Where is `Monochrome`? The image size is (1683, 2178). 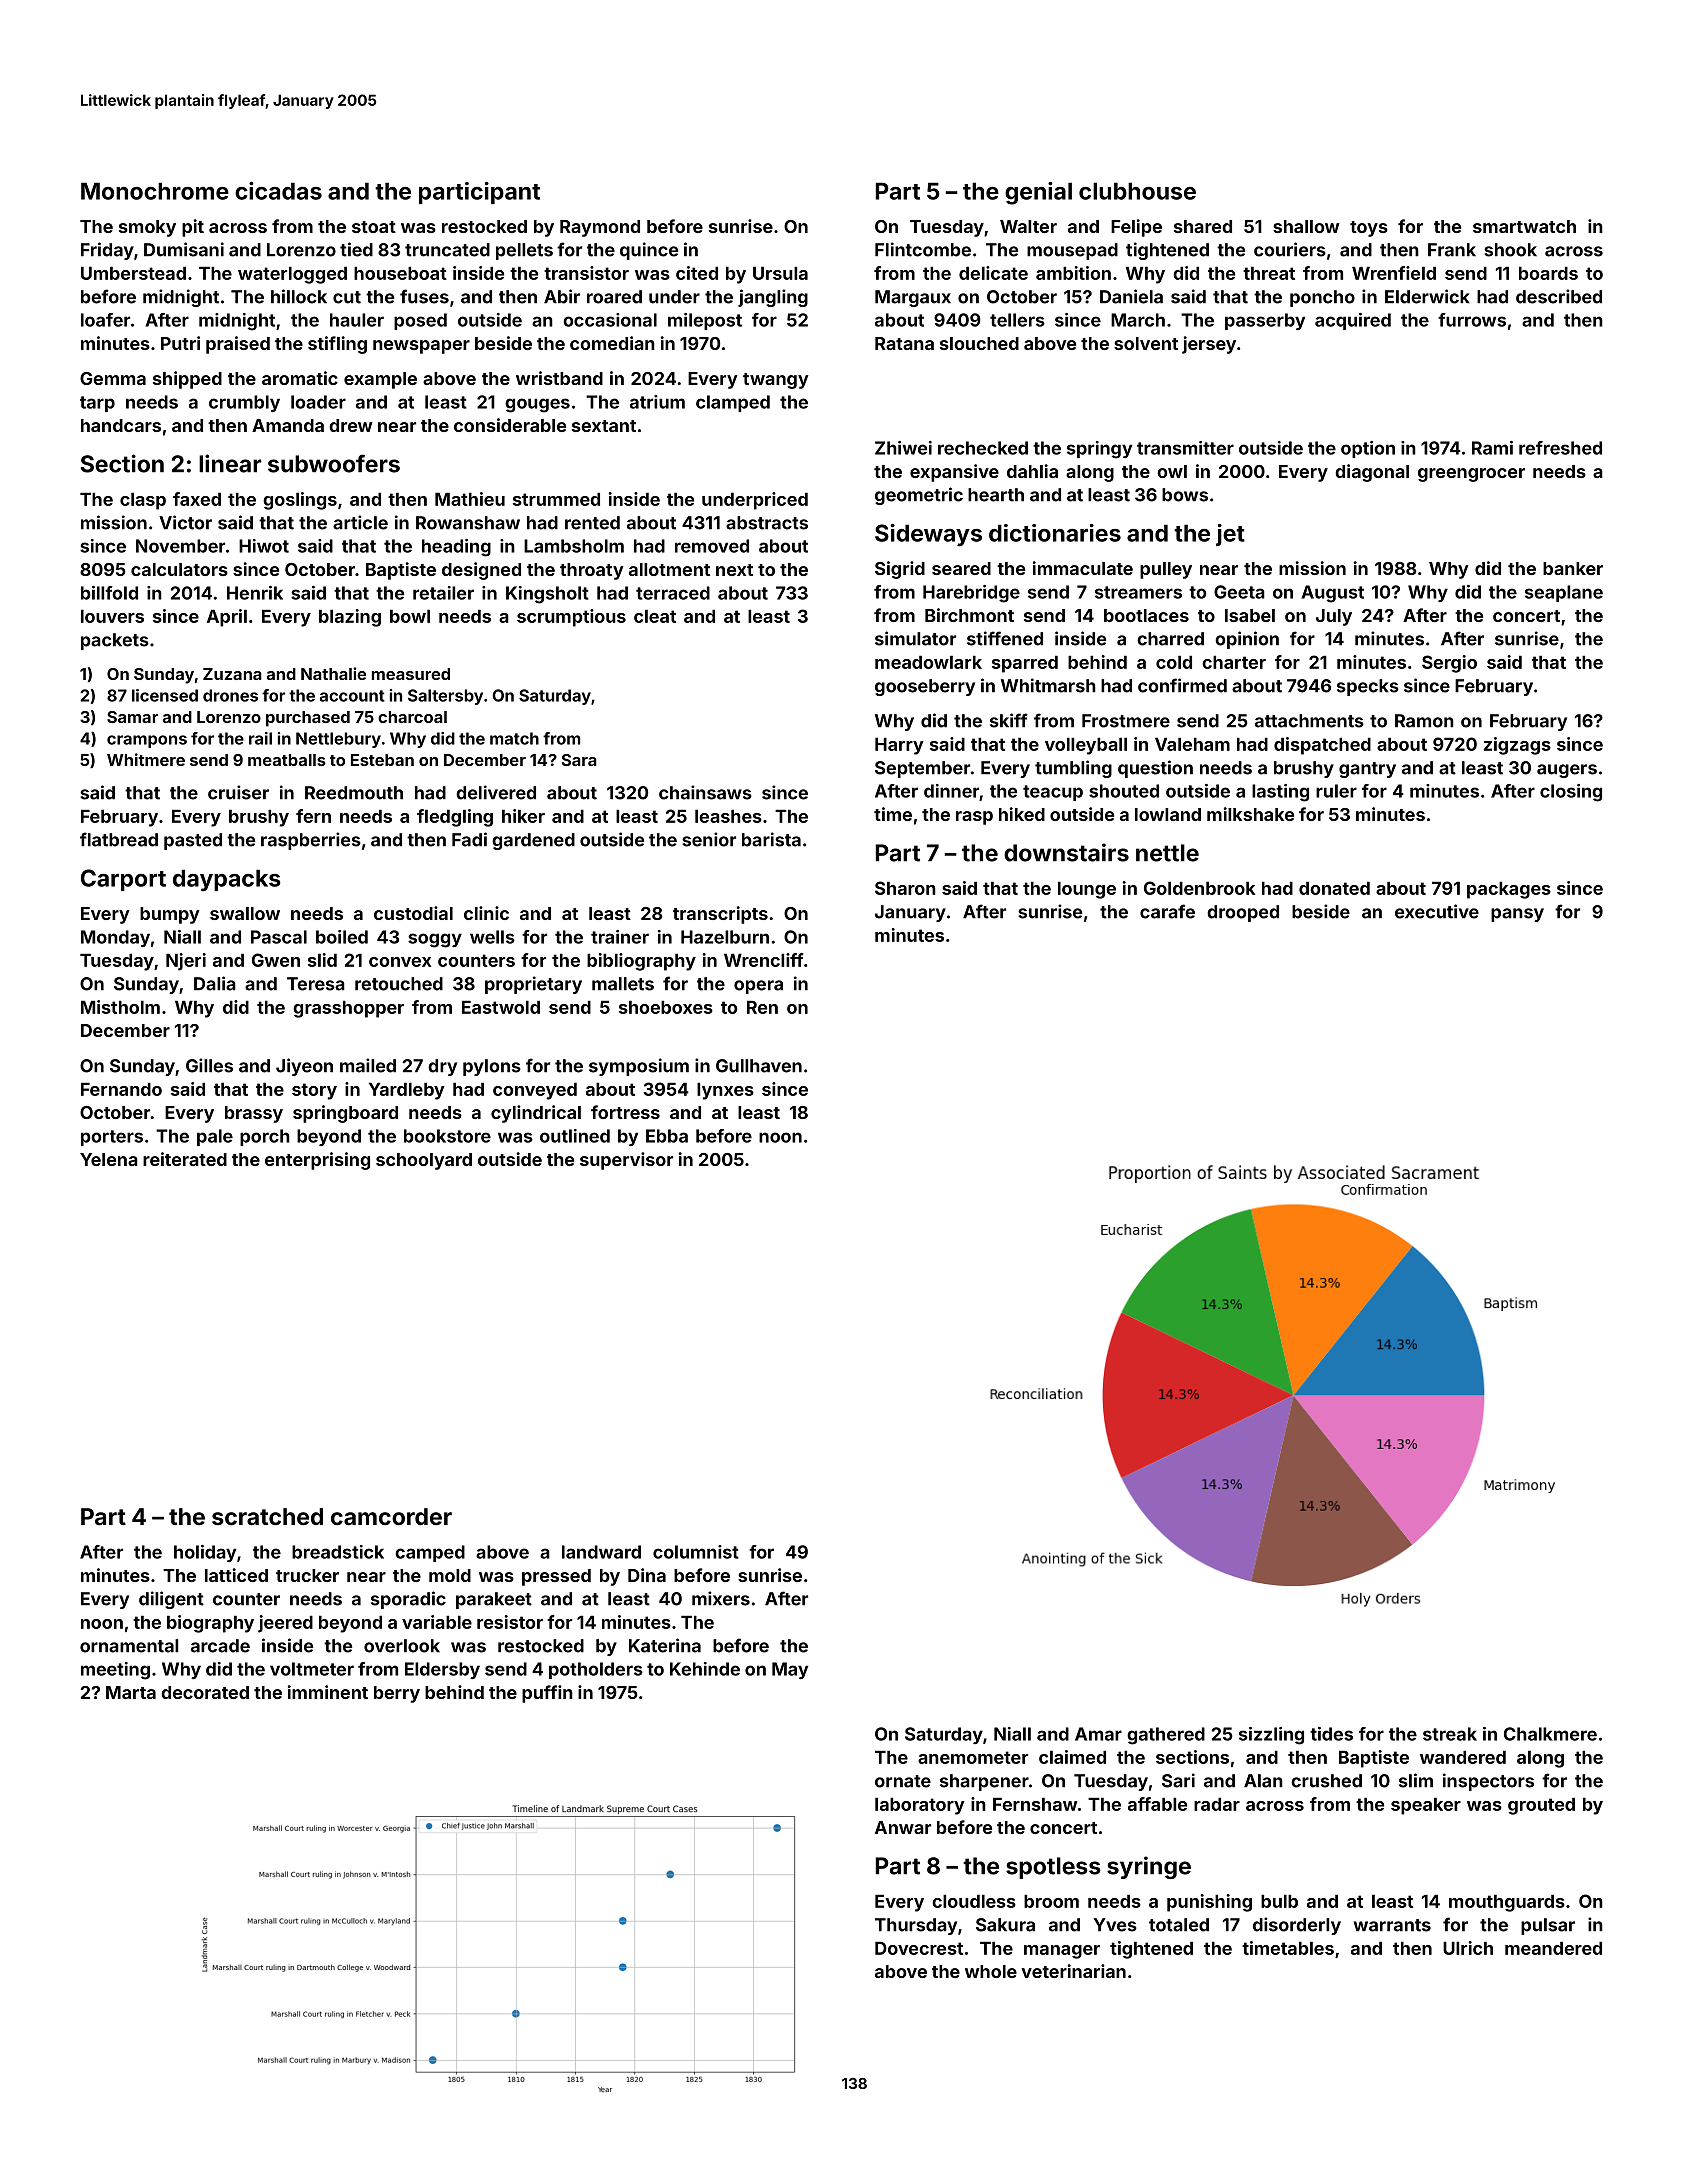
Monochrome is located at coordinates (155, 191).
